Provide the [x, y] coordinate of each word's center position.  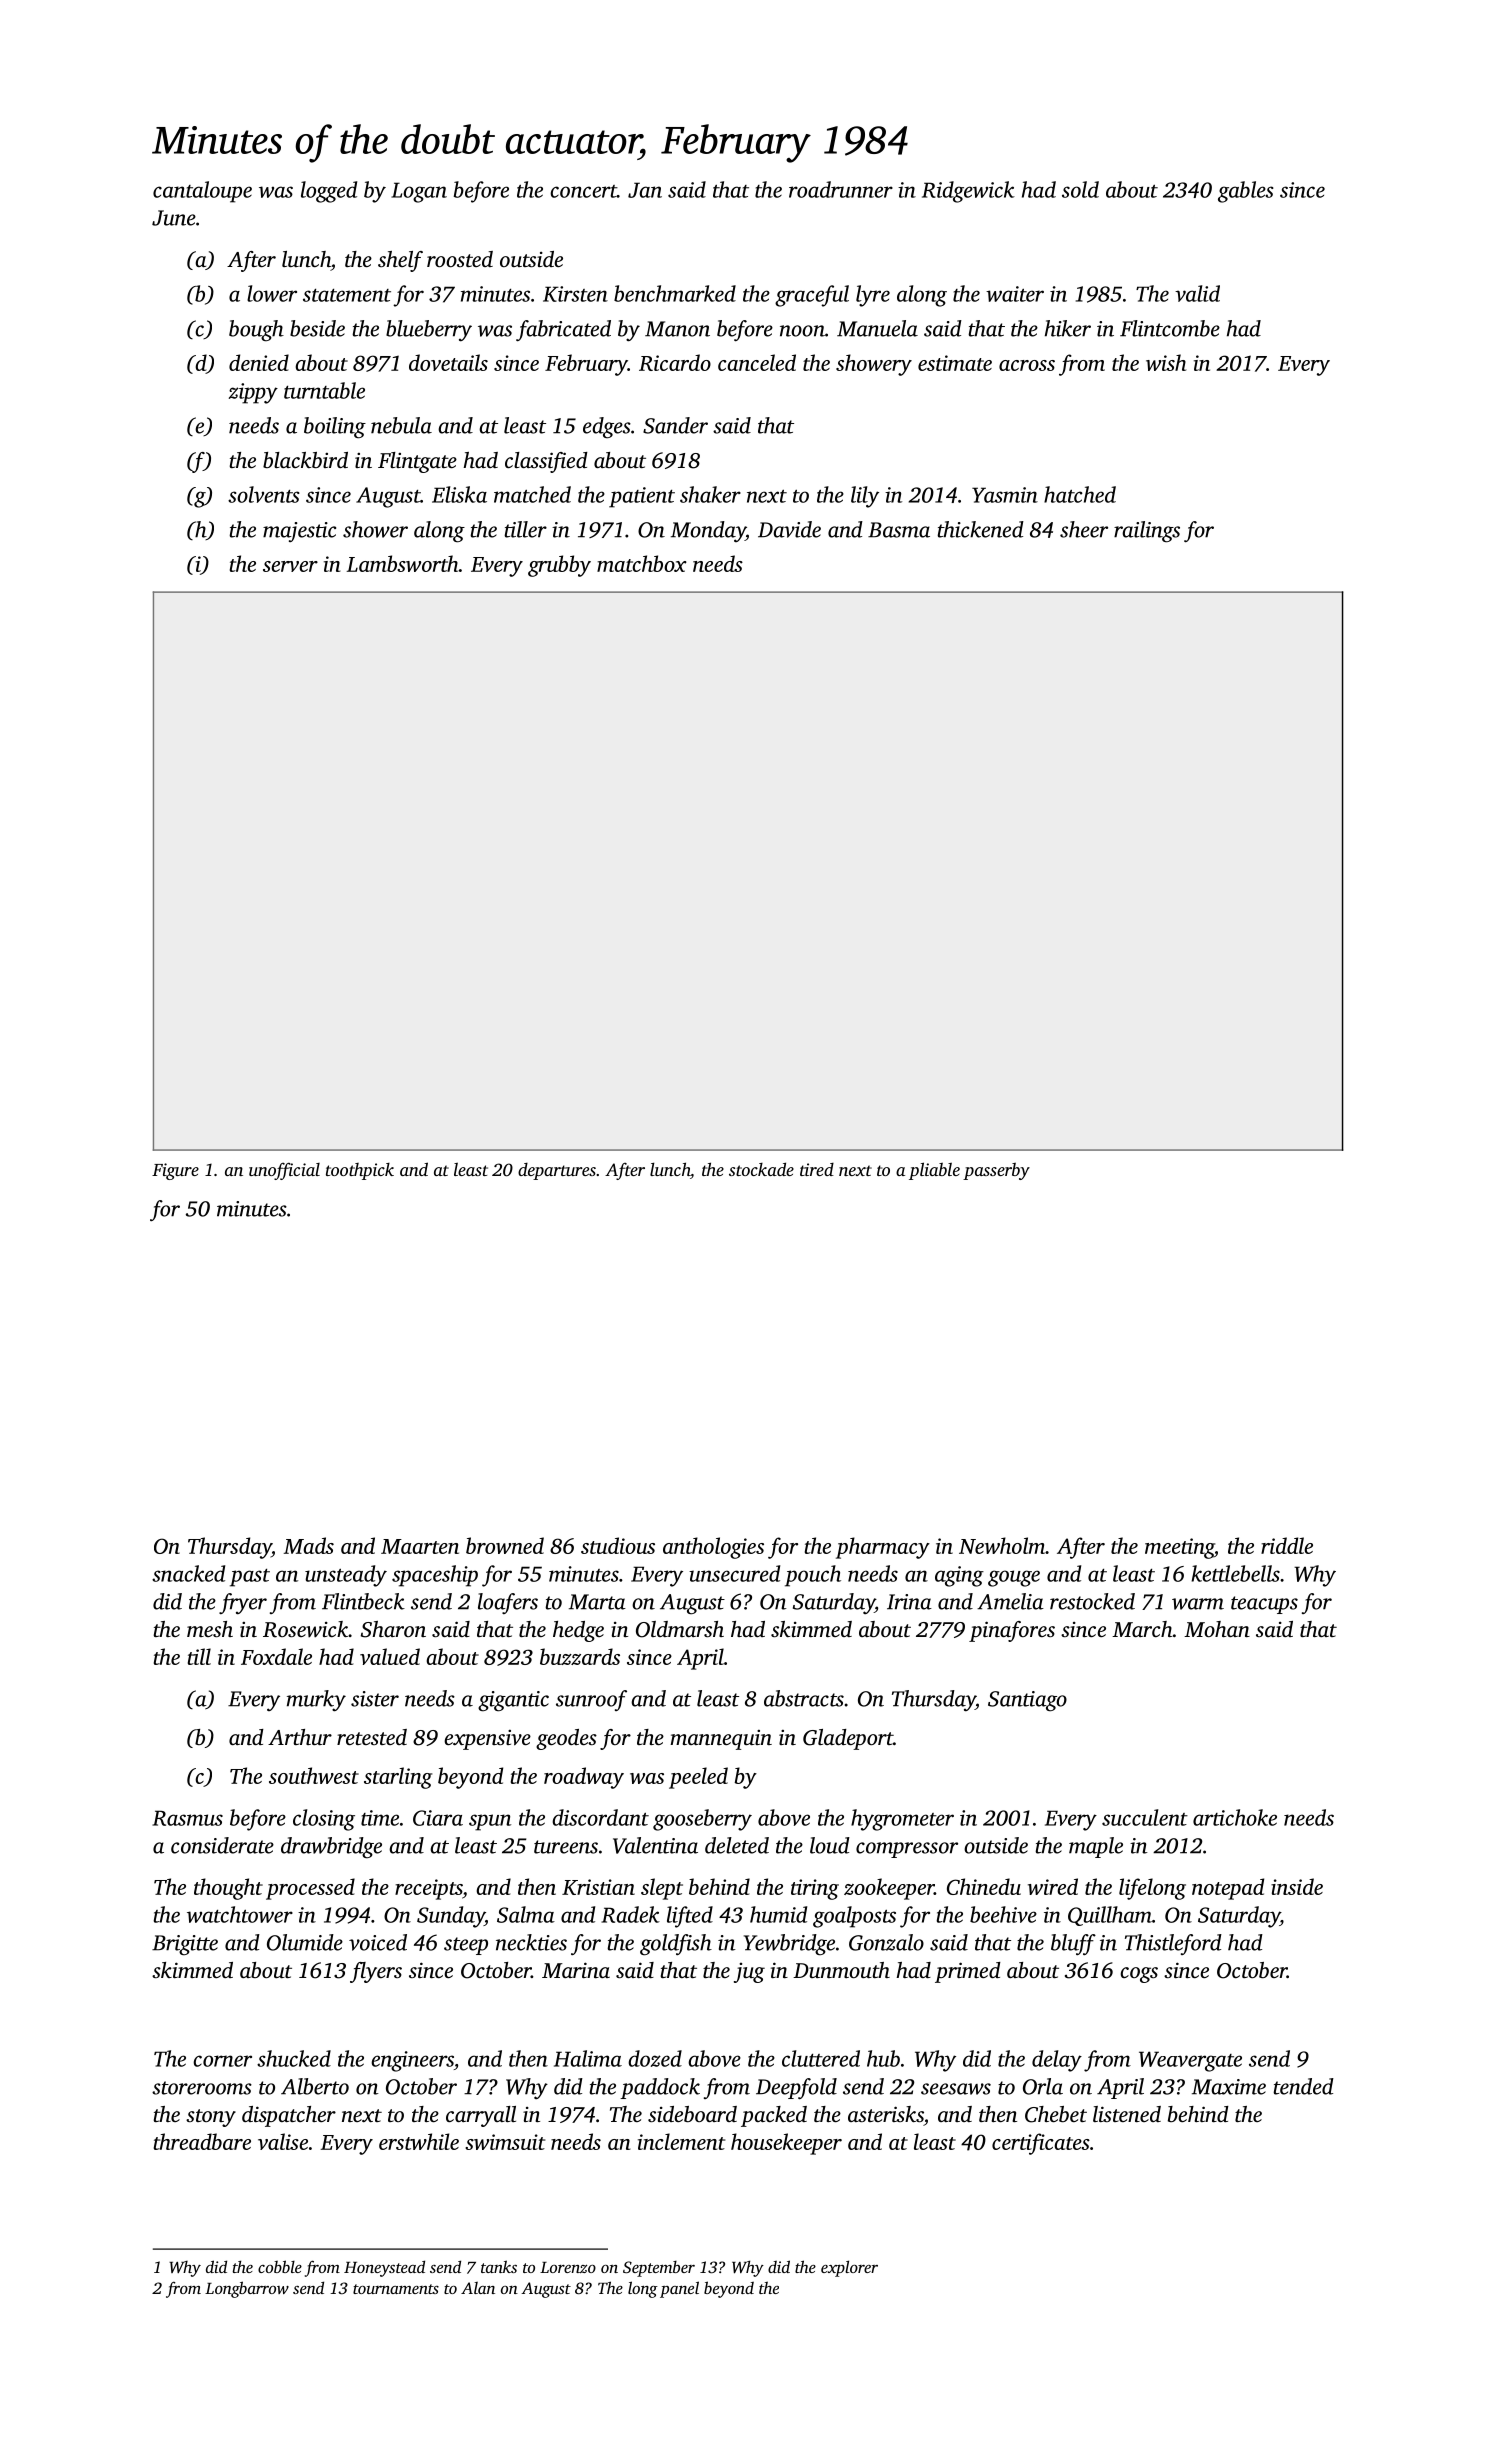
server [290, 566]
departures [557, 1171]
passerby [996, 1171]
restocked [1092, 1601]
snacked [188, 1573]
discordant [600, 1817]
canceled [757, 362]
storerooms [202, 2088]
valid [1197, 293]
